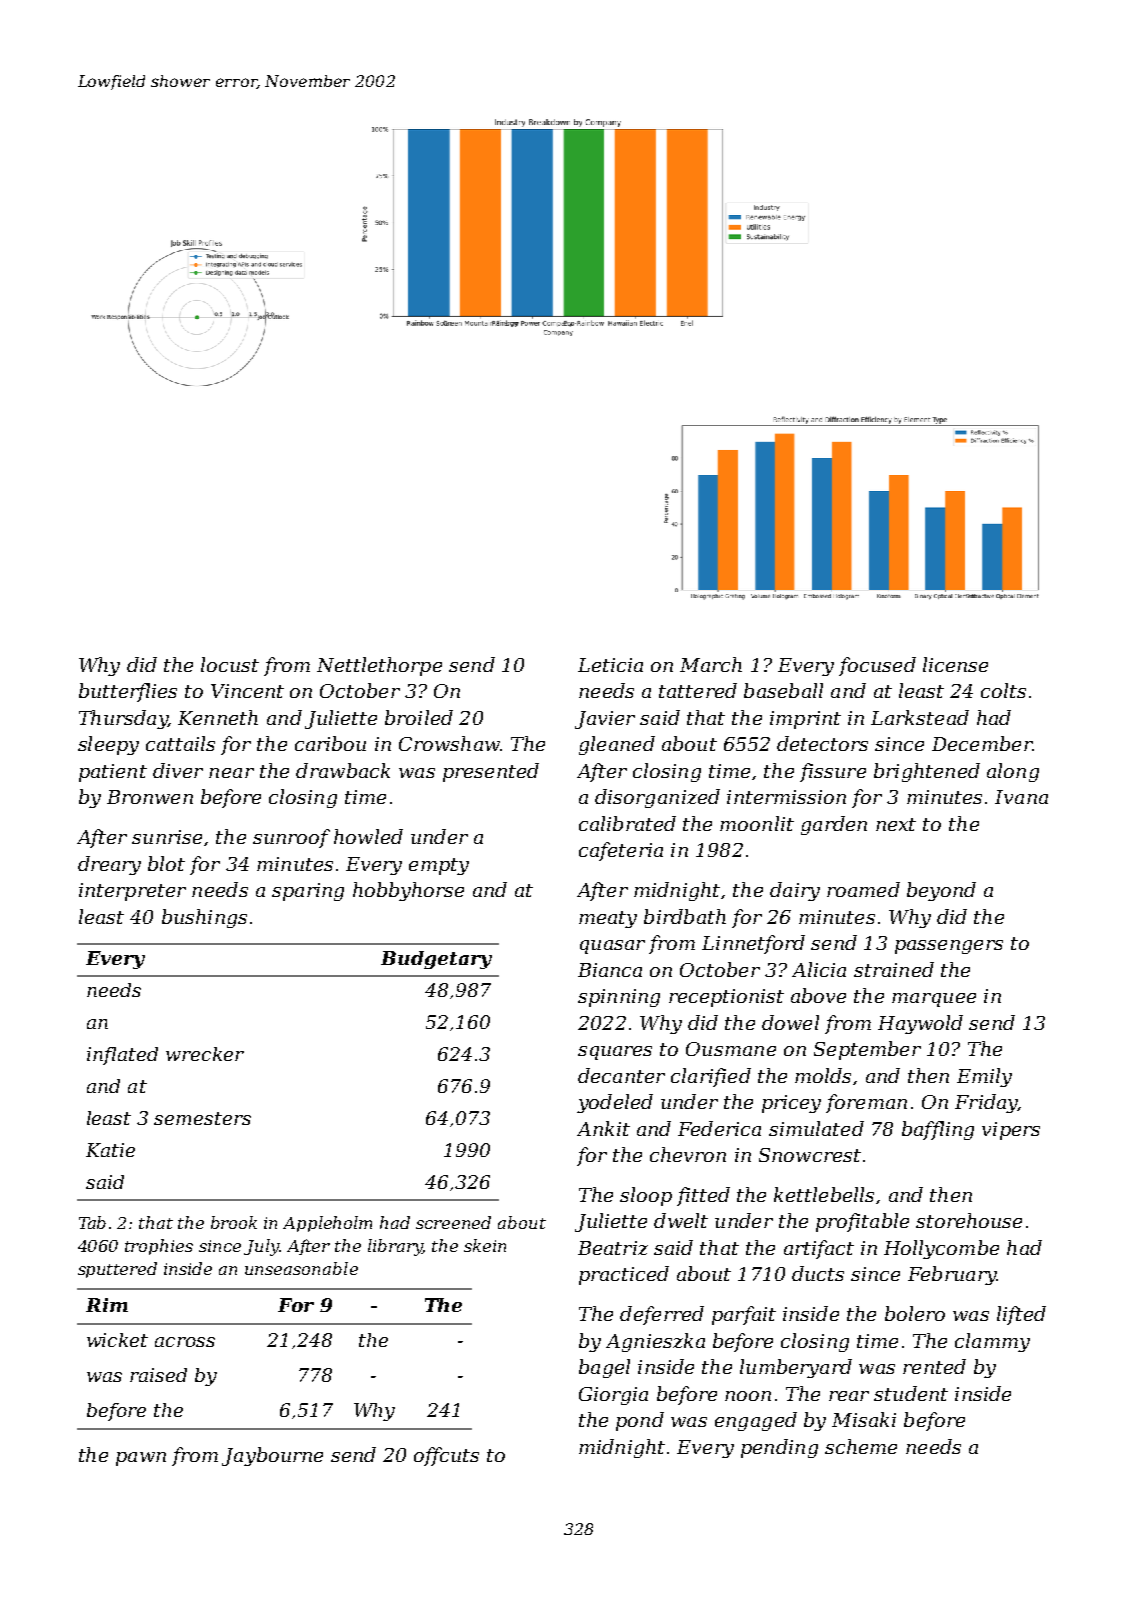 This document has height=1601, width=1127. I want to click on license, so click(955, 664).
